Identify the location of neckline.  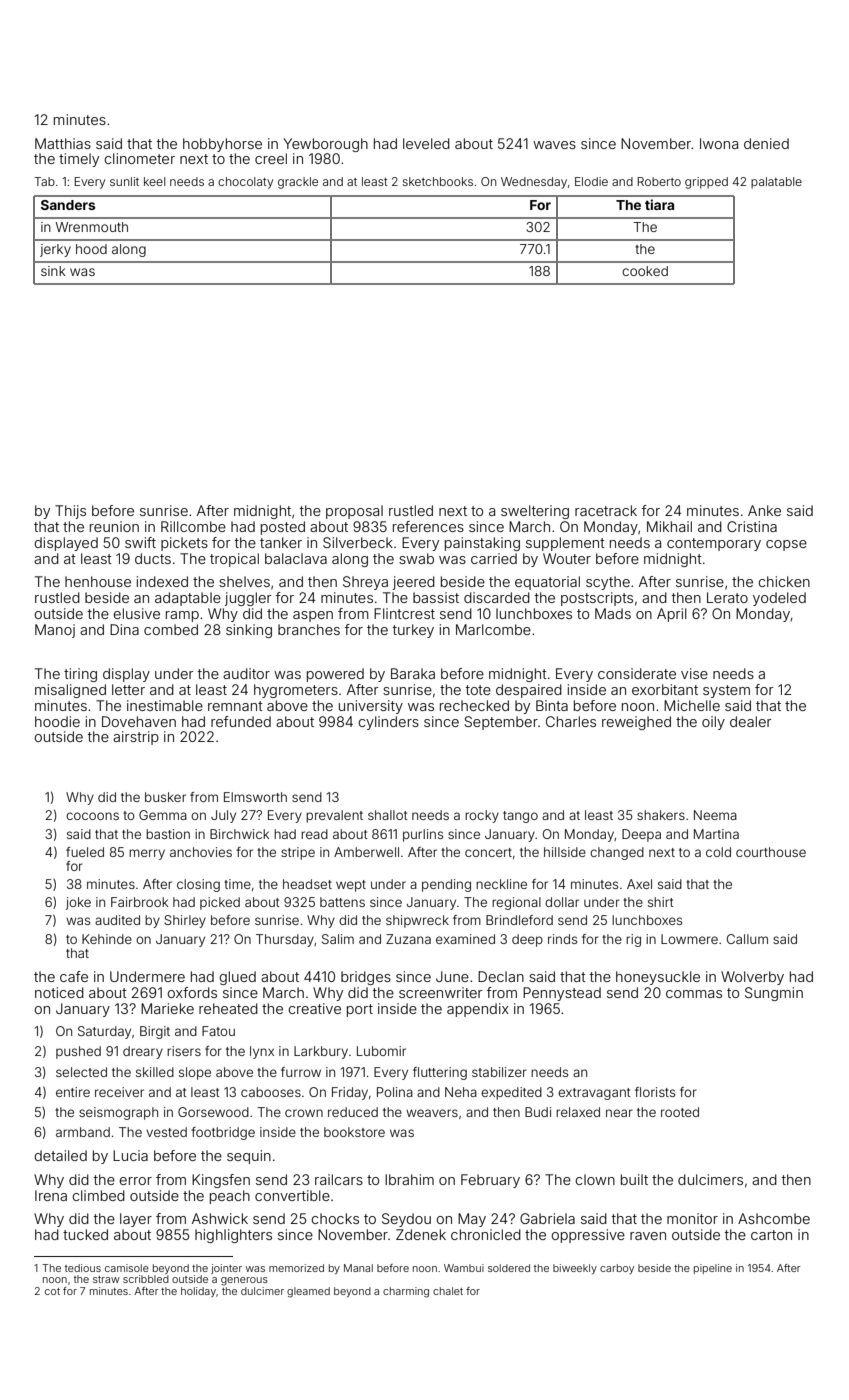
(501, 884).
